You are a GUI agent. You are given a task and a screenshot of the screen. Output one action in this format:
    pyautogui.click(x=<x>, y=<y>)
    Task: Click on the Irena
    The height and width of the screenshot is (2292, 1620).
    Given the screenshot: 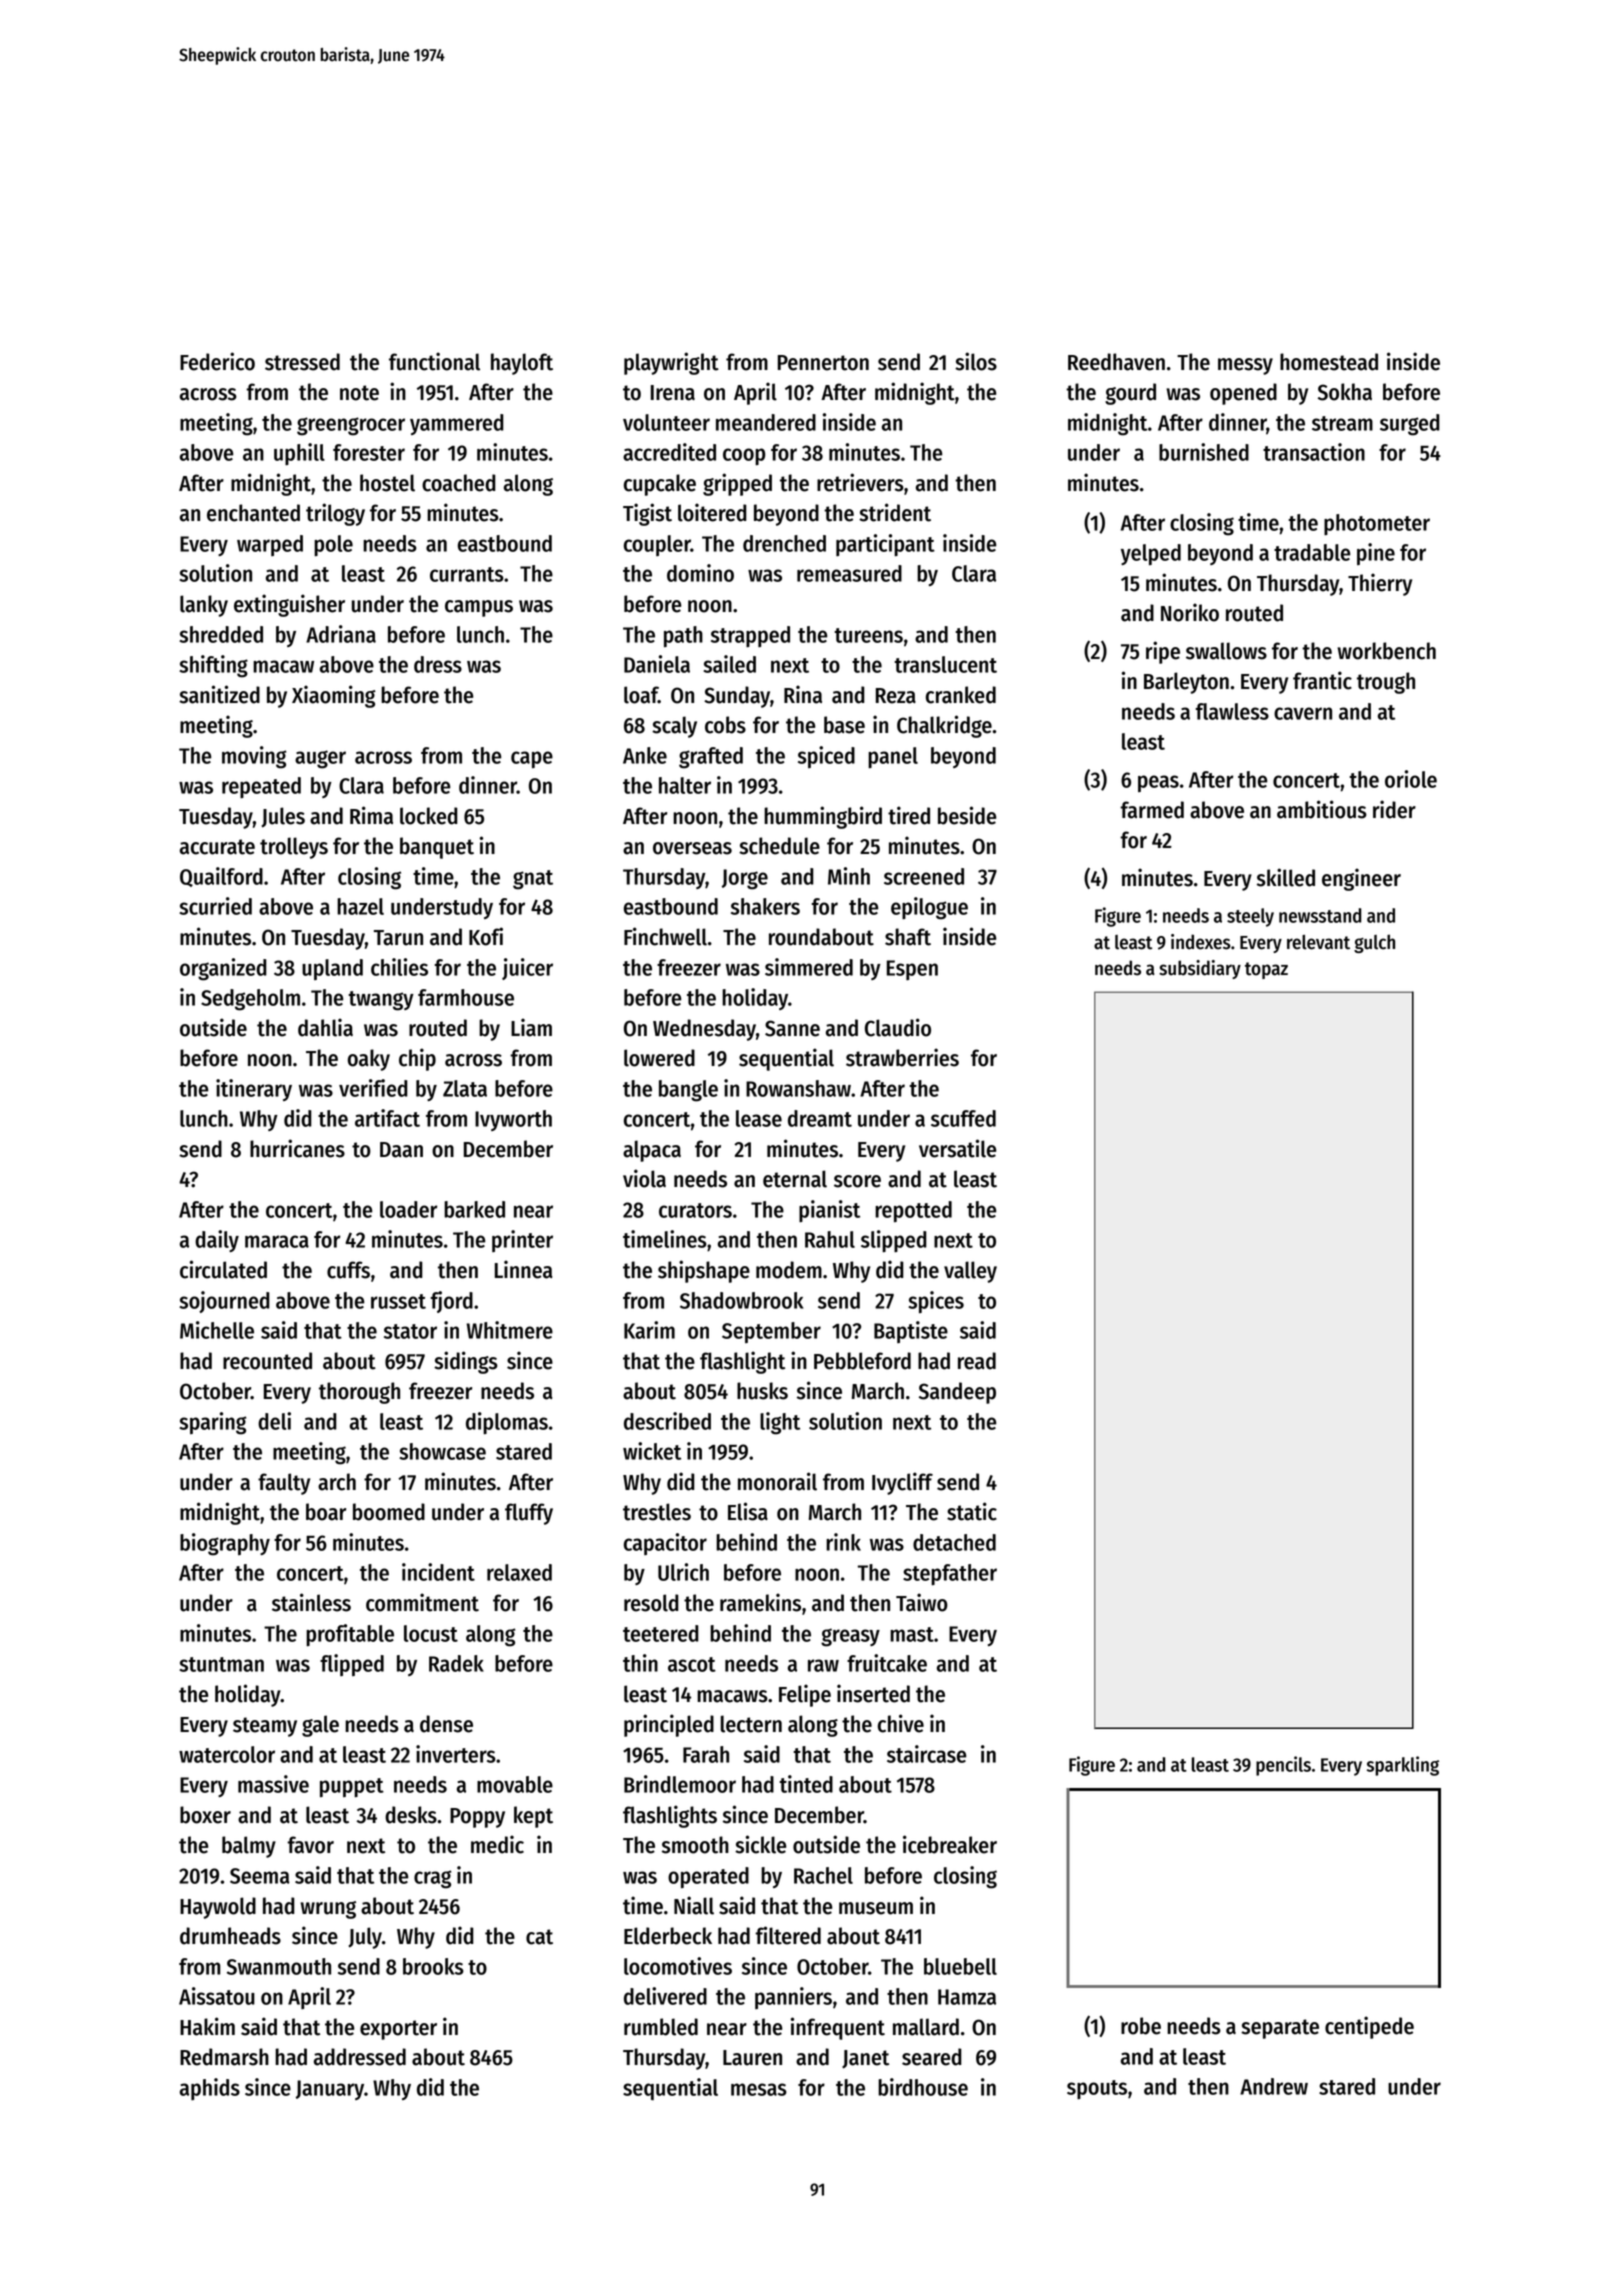 What is the action you would take?
    pyautogui.click(x=673, y=393)
